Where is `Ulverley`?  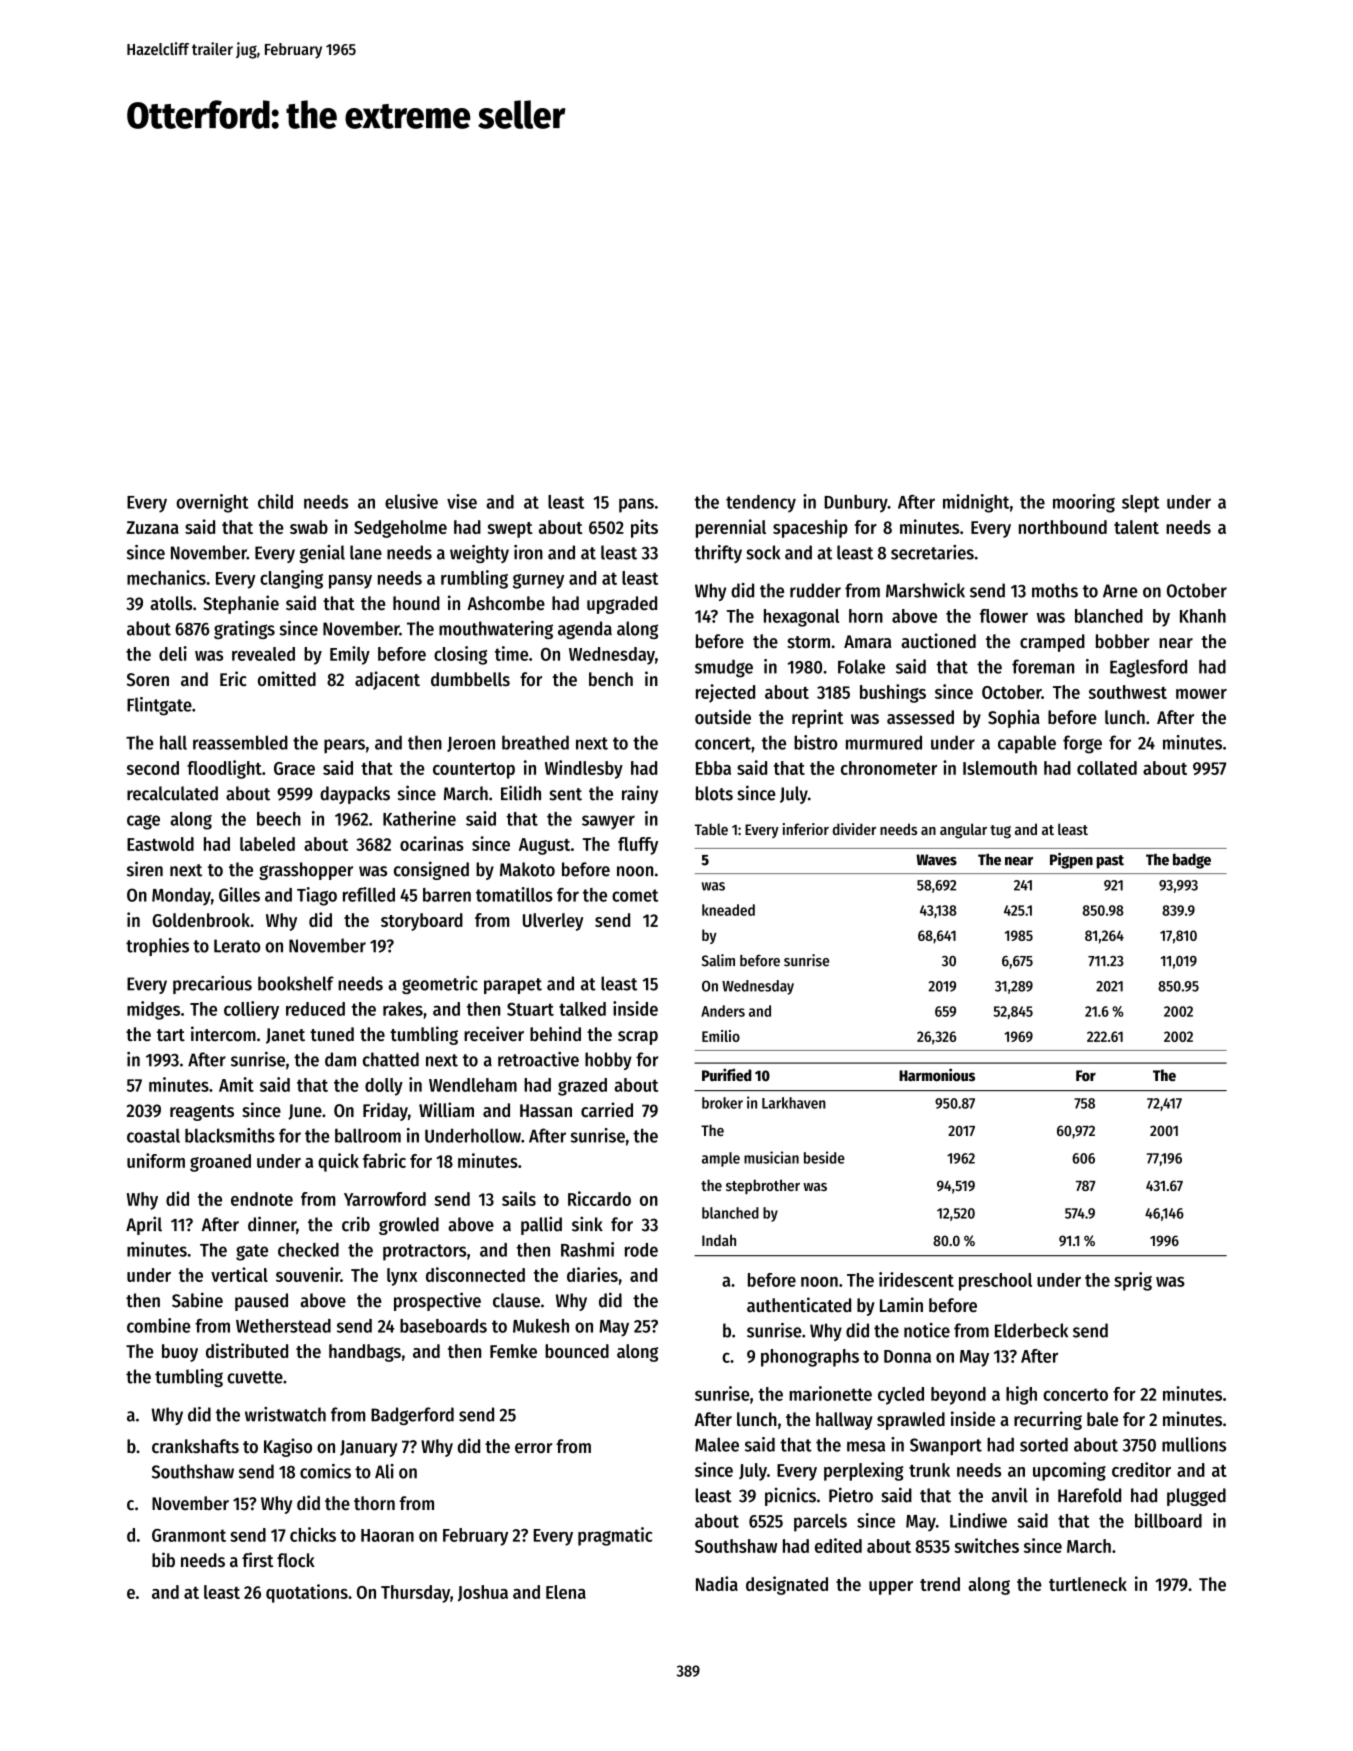
Ulverley is located at coordinates (553, 922).
